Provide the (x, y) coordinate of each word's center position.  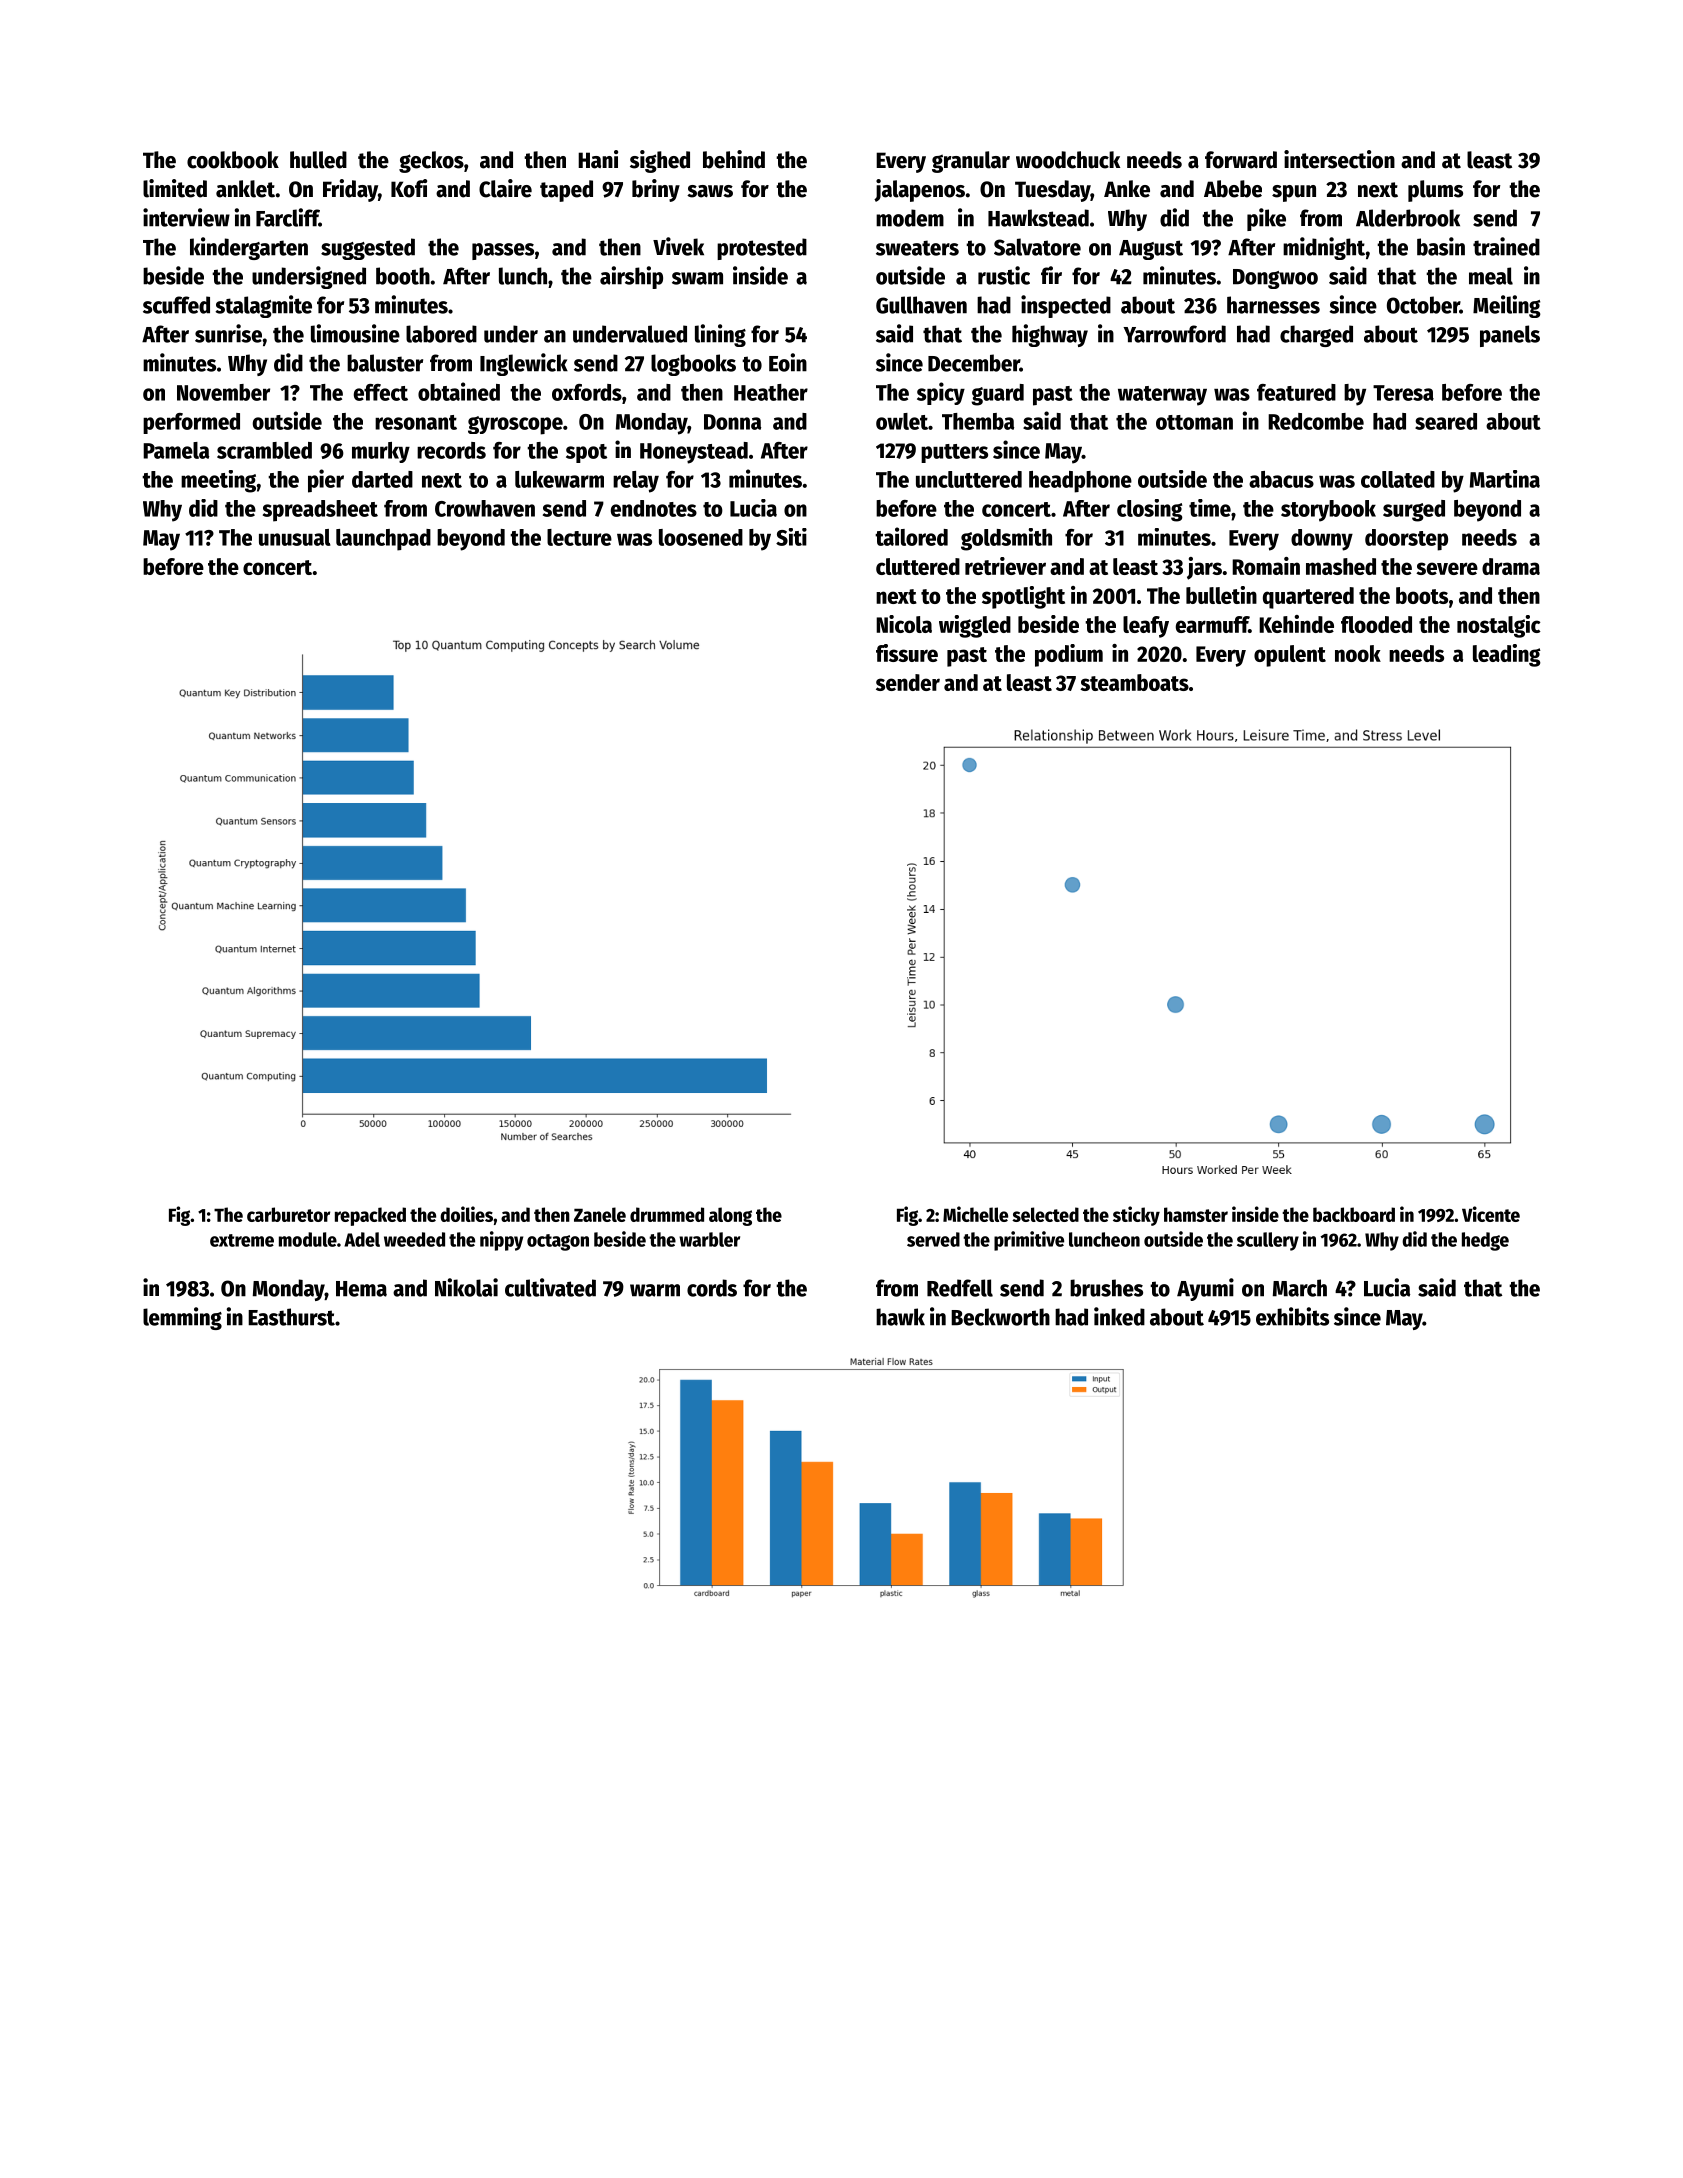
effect (381, 392)
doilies (466, 1214)
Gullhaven (921, 305)
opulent (1290, 656)
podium (1069, 655)
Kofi (409, 188)
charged (1316, 336)
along (730, 1216)
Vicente (1491, 1214)
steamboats (1134, 682)
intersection (1339, 159)
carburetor (288, 1214)
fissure (907, 653)
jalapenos (919, 190)
